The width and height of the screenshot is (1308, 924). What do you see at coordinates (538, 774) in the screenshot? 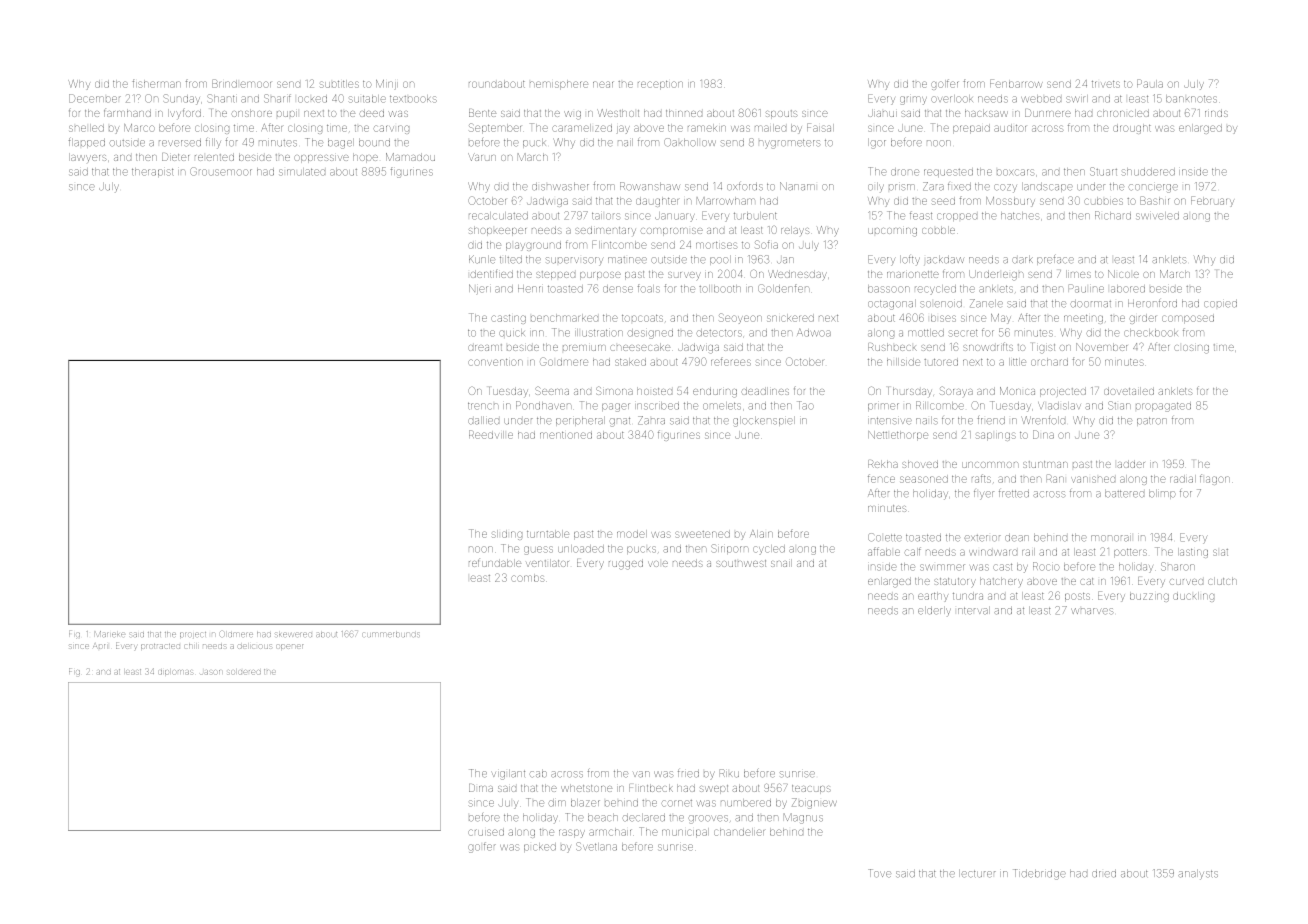
I see `cab` at bounding box center [538, 774].
